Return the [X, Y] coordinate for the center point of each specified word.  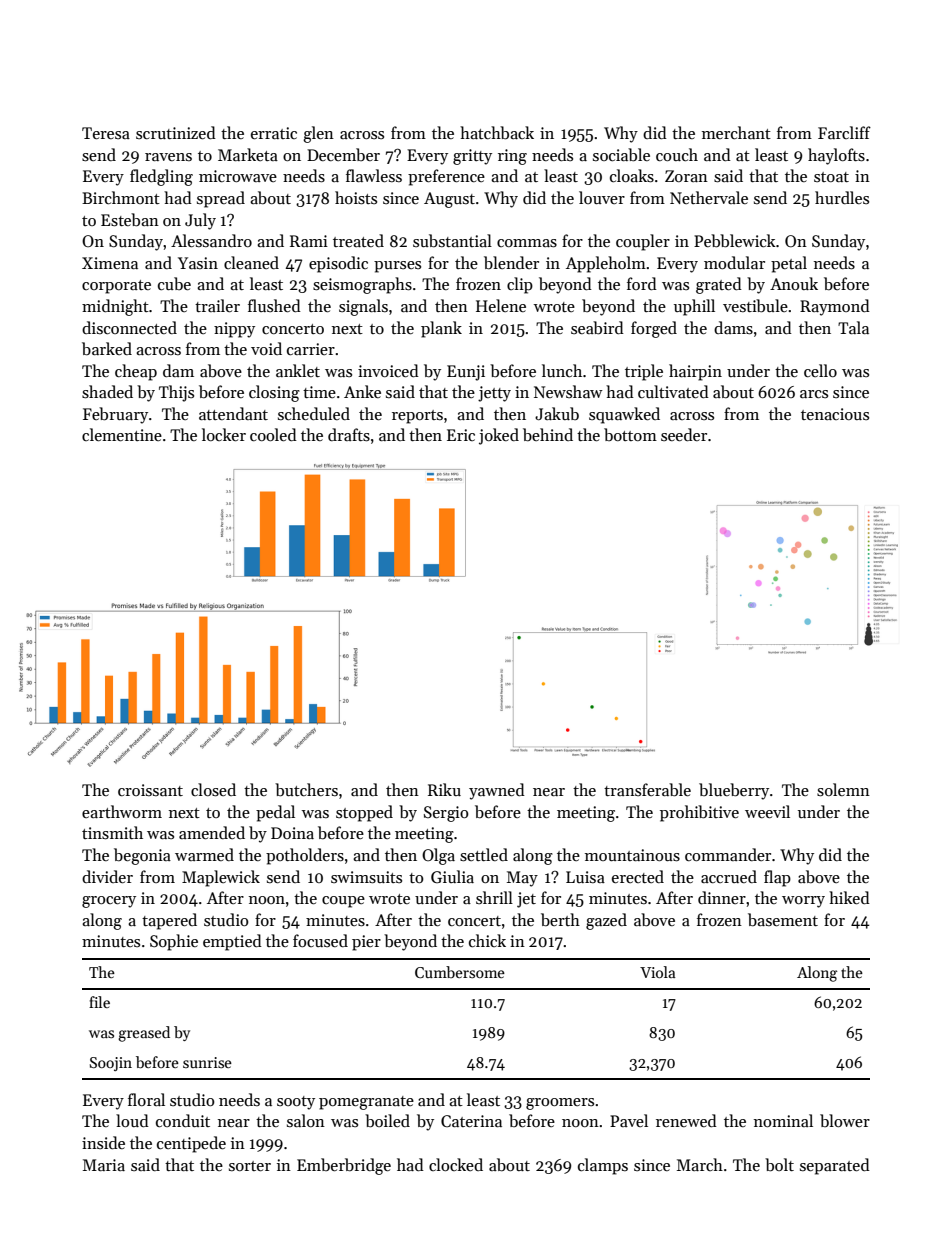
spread [221, 199]
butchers [306, 790]
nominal [783, 1120]
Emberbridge [344, 1166]
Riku [444, 789]
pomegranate [366, 1103]
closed [213, 790]
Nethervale [709, 197]
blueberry [734, 791]
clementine [122, 434]
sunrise [207, 1062]
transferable [647, 790]
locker [224, 434]
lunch [562, 370]
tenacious [835, 414]
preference [446, 177]
